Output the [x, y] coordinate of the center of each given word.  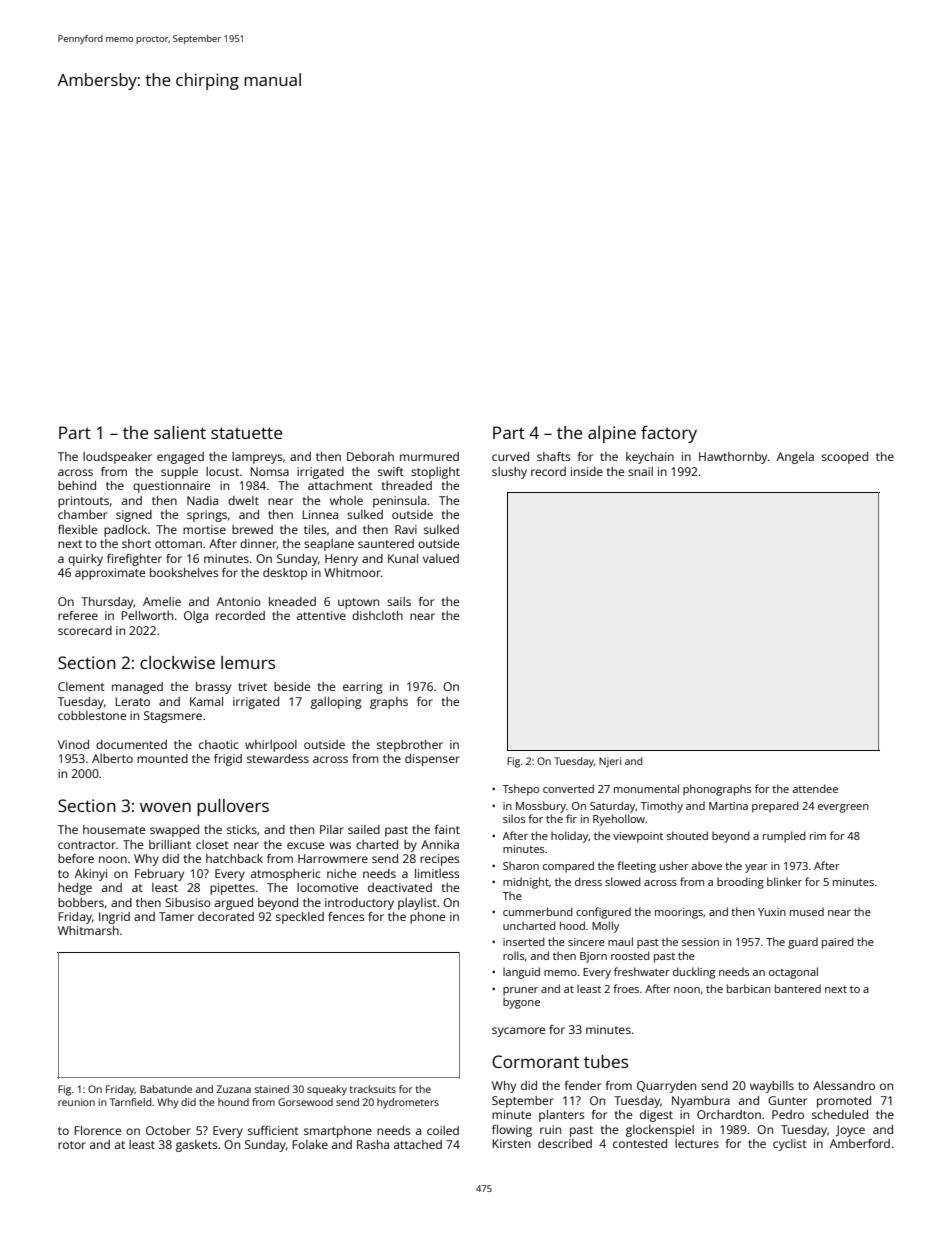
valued [441, 558]
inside [587, 471]
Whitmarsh [88, 930]
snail [640, 471]
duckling [694, 973]
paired [838, 943]
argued [234, 904]
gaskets [197, 1146]
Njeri [610, 762]
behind [77, 485]
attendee [815, 788]
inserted [524, 941]
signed [134, 516]
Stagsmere [173, 717]
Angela [795, 458]
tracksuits [373, 1089]
